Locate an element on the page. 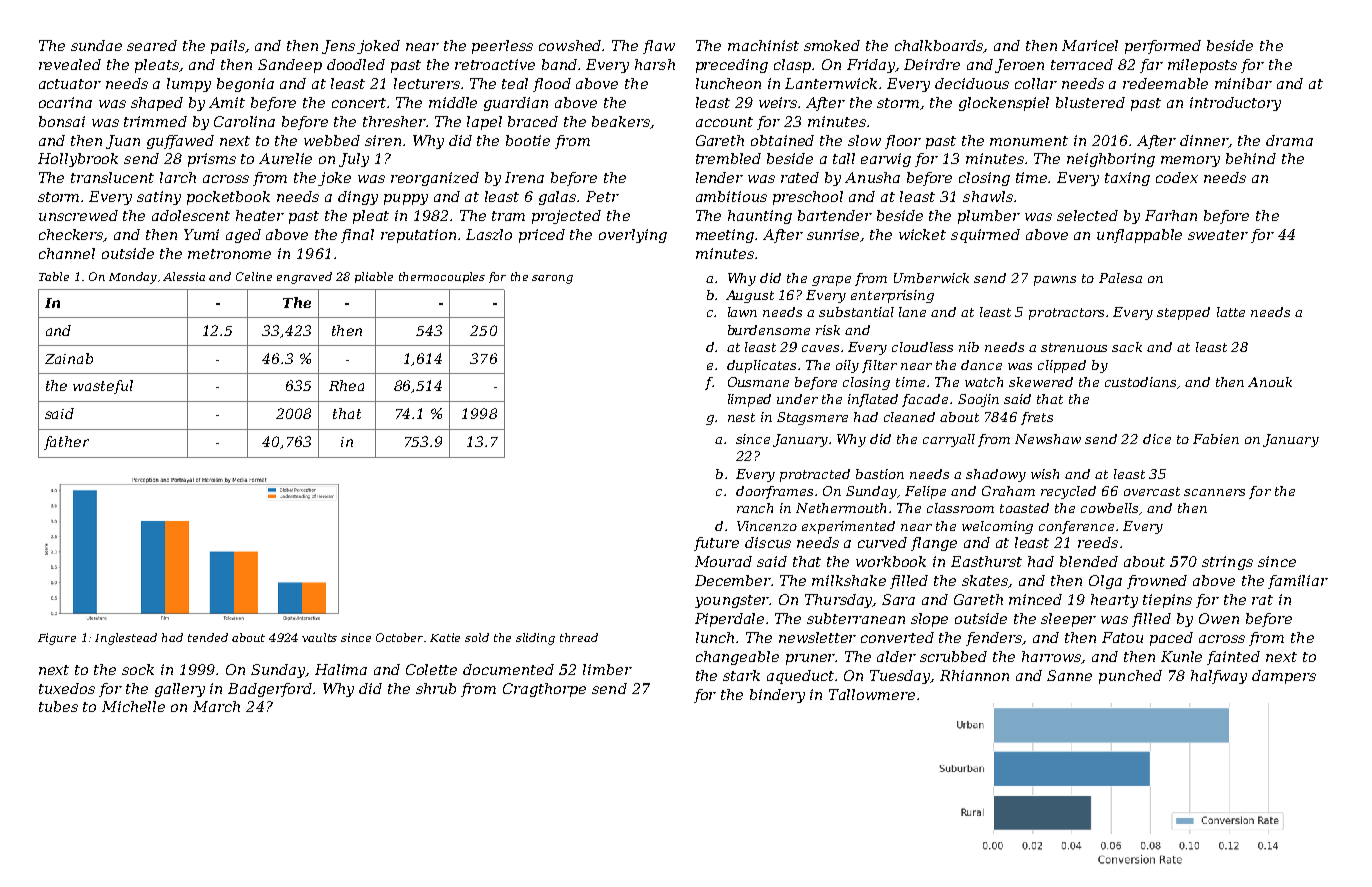 This document has width=1372, height=887. sock is located at coordinates (138, 669).
